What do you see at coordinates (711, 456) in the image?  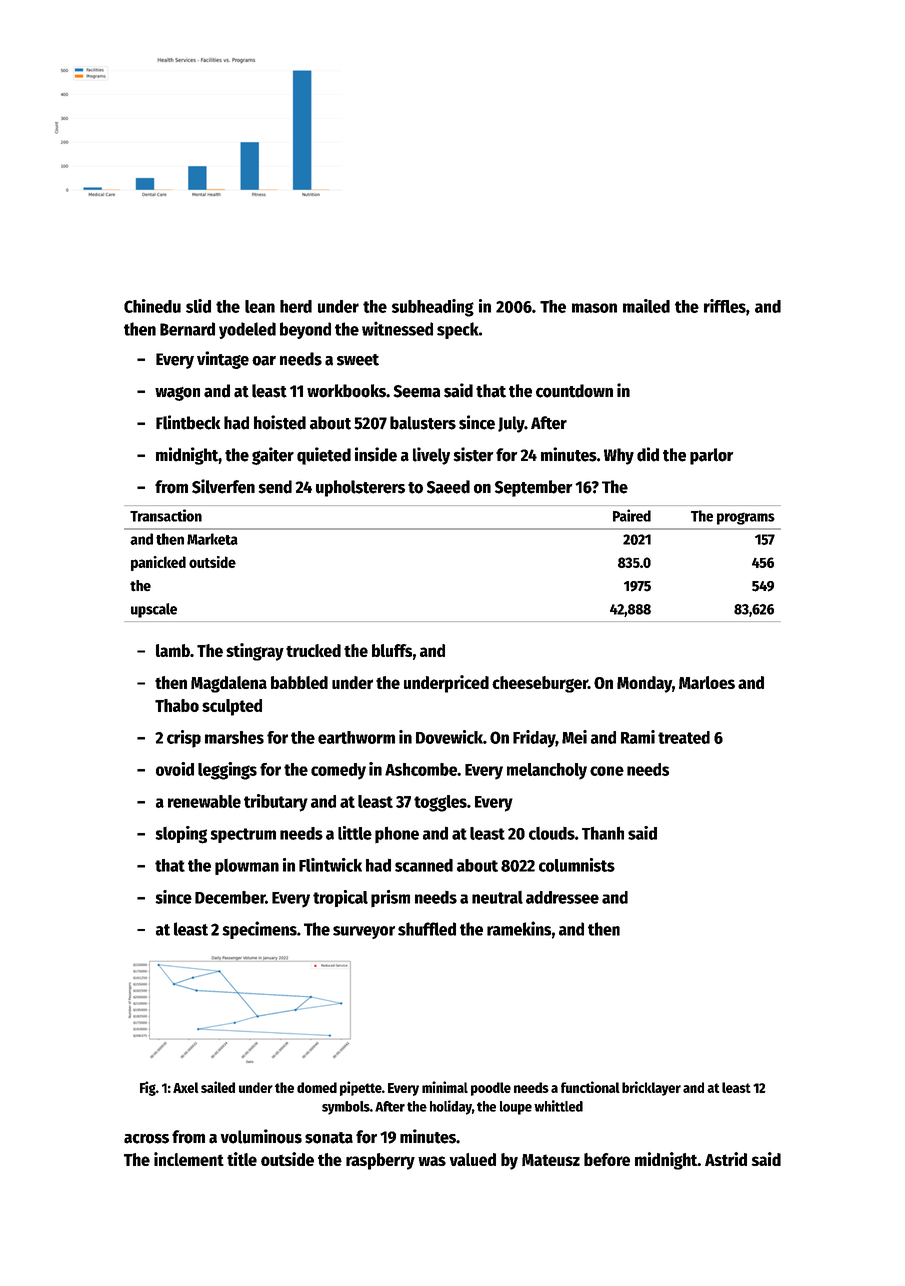 I see `parlor` at bounding box center [711, 456].
